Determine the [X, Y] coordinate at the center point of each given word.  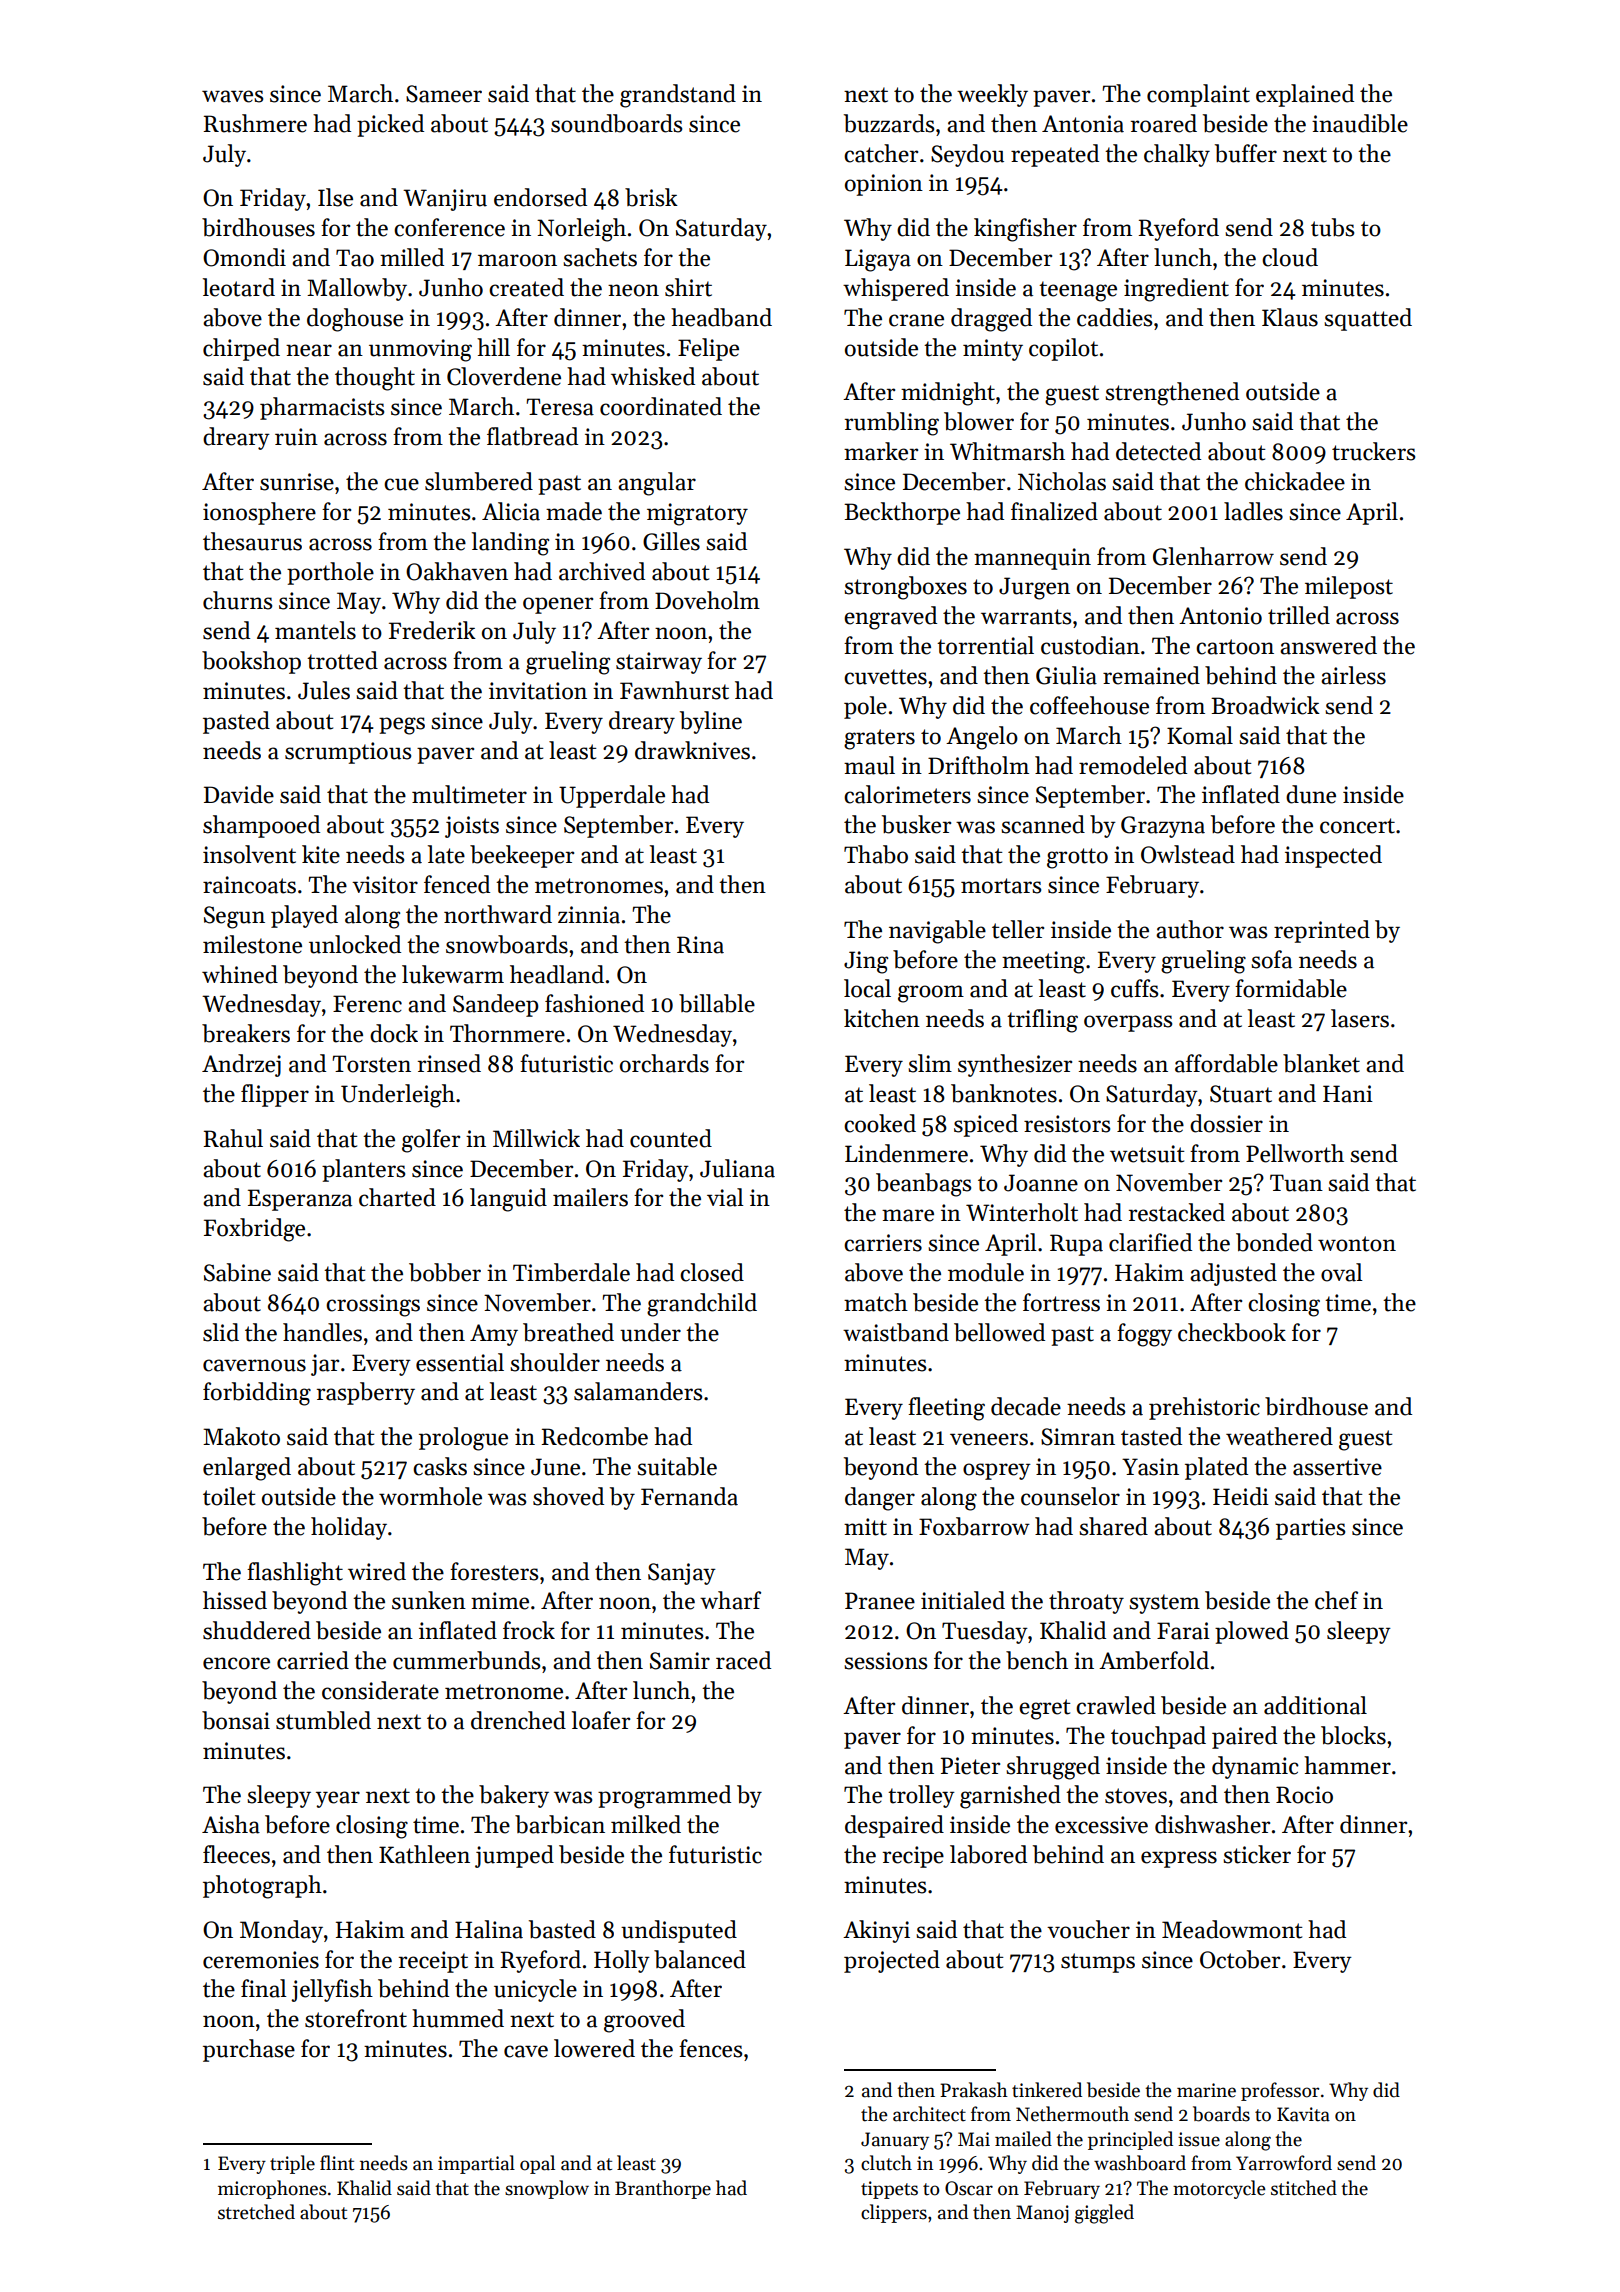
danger [880, 1499]
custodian [1090, 645]
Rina [700, 945]
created [526, 287]
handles [322, 1332]
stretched [256, 2212]
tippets [889, 2190]
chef [1336, 1600]
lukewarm [453, 974]
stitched [1304, 2188]
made [574, 511]
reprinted [1322, 931]
